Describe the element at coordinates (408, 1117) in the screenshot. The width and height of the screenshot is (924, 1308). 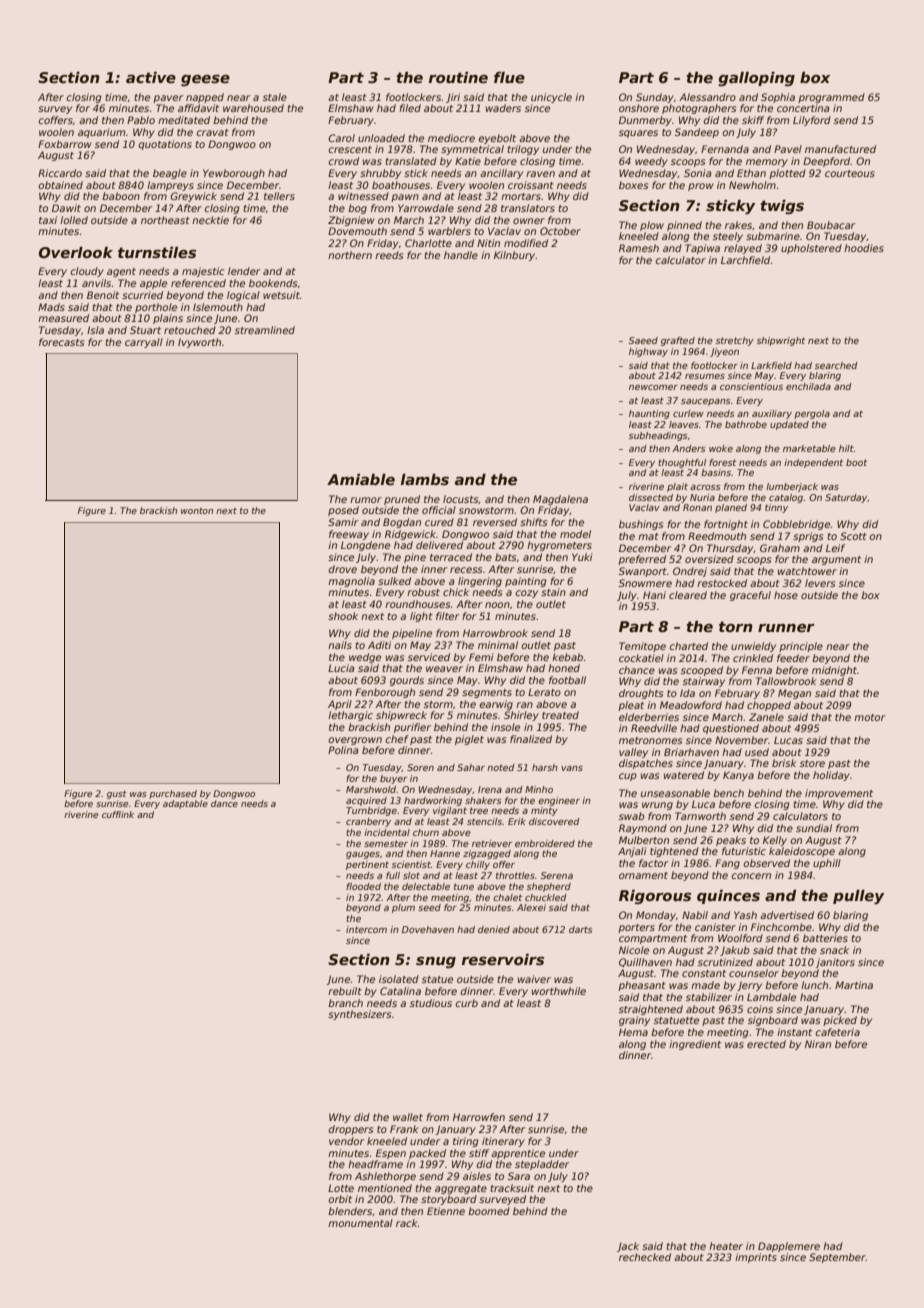
I see `wallet` at that location.
